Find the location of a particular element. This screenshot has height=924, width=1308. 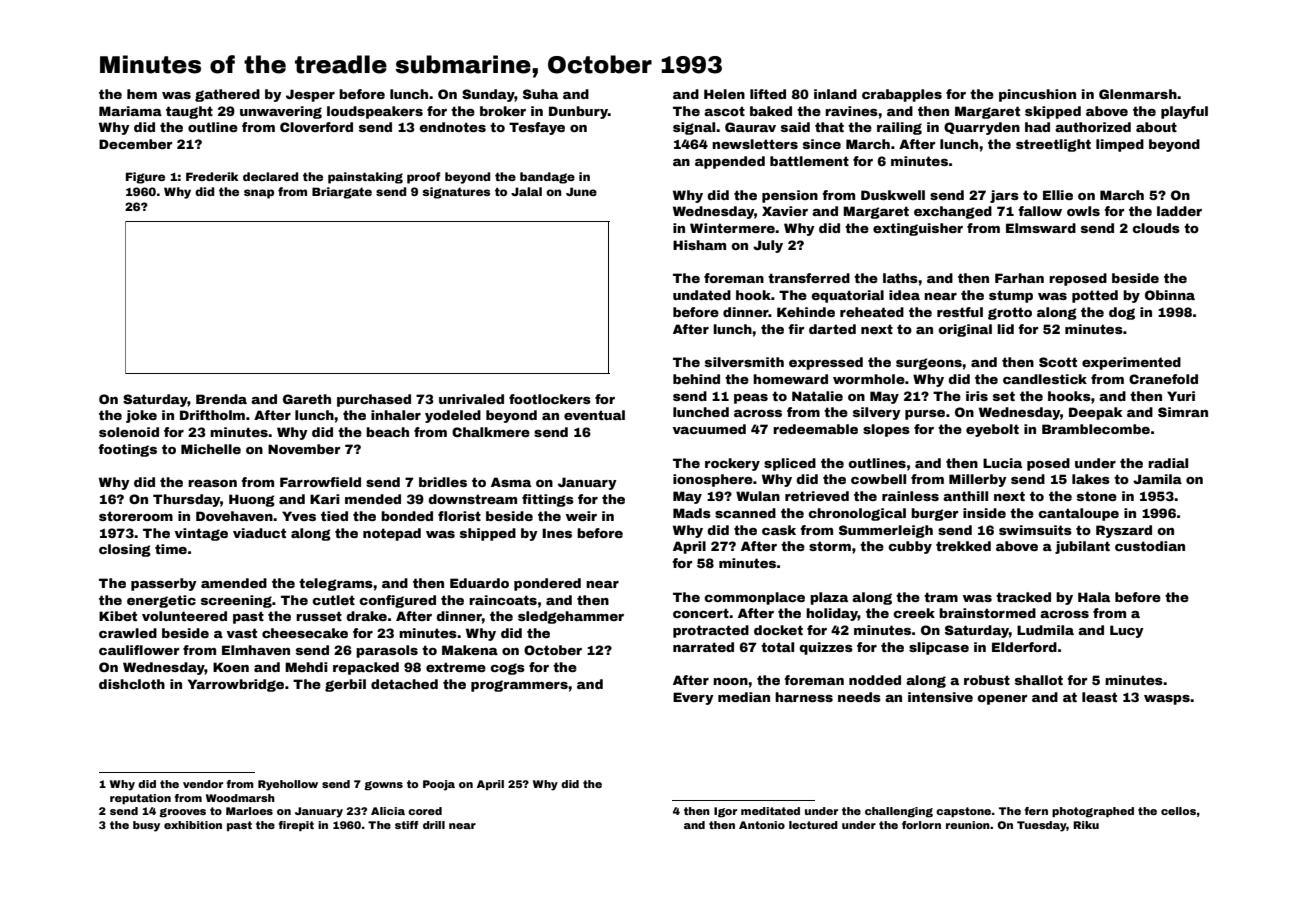

Michelle is located at coordinates (211, 449).
